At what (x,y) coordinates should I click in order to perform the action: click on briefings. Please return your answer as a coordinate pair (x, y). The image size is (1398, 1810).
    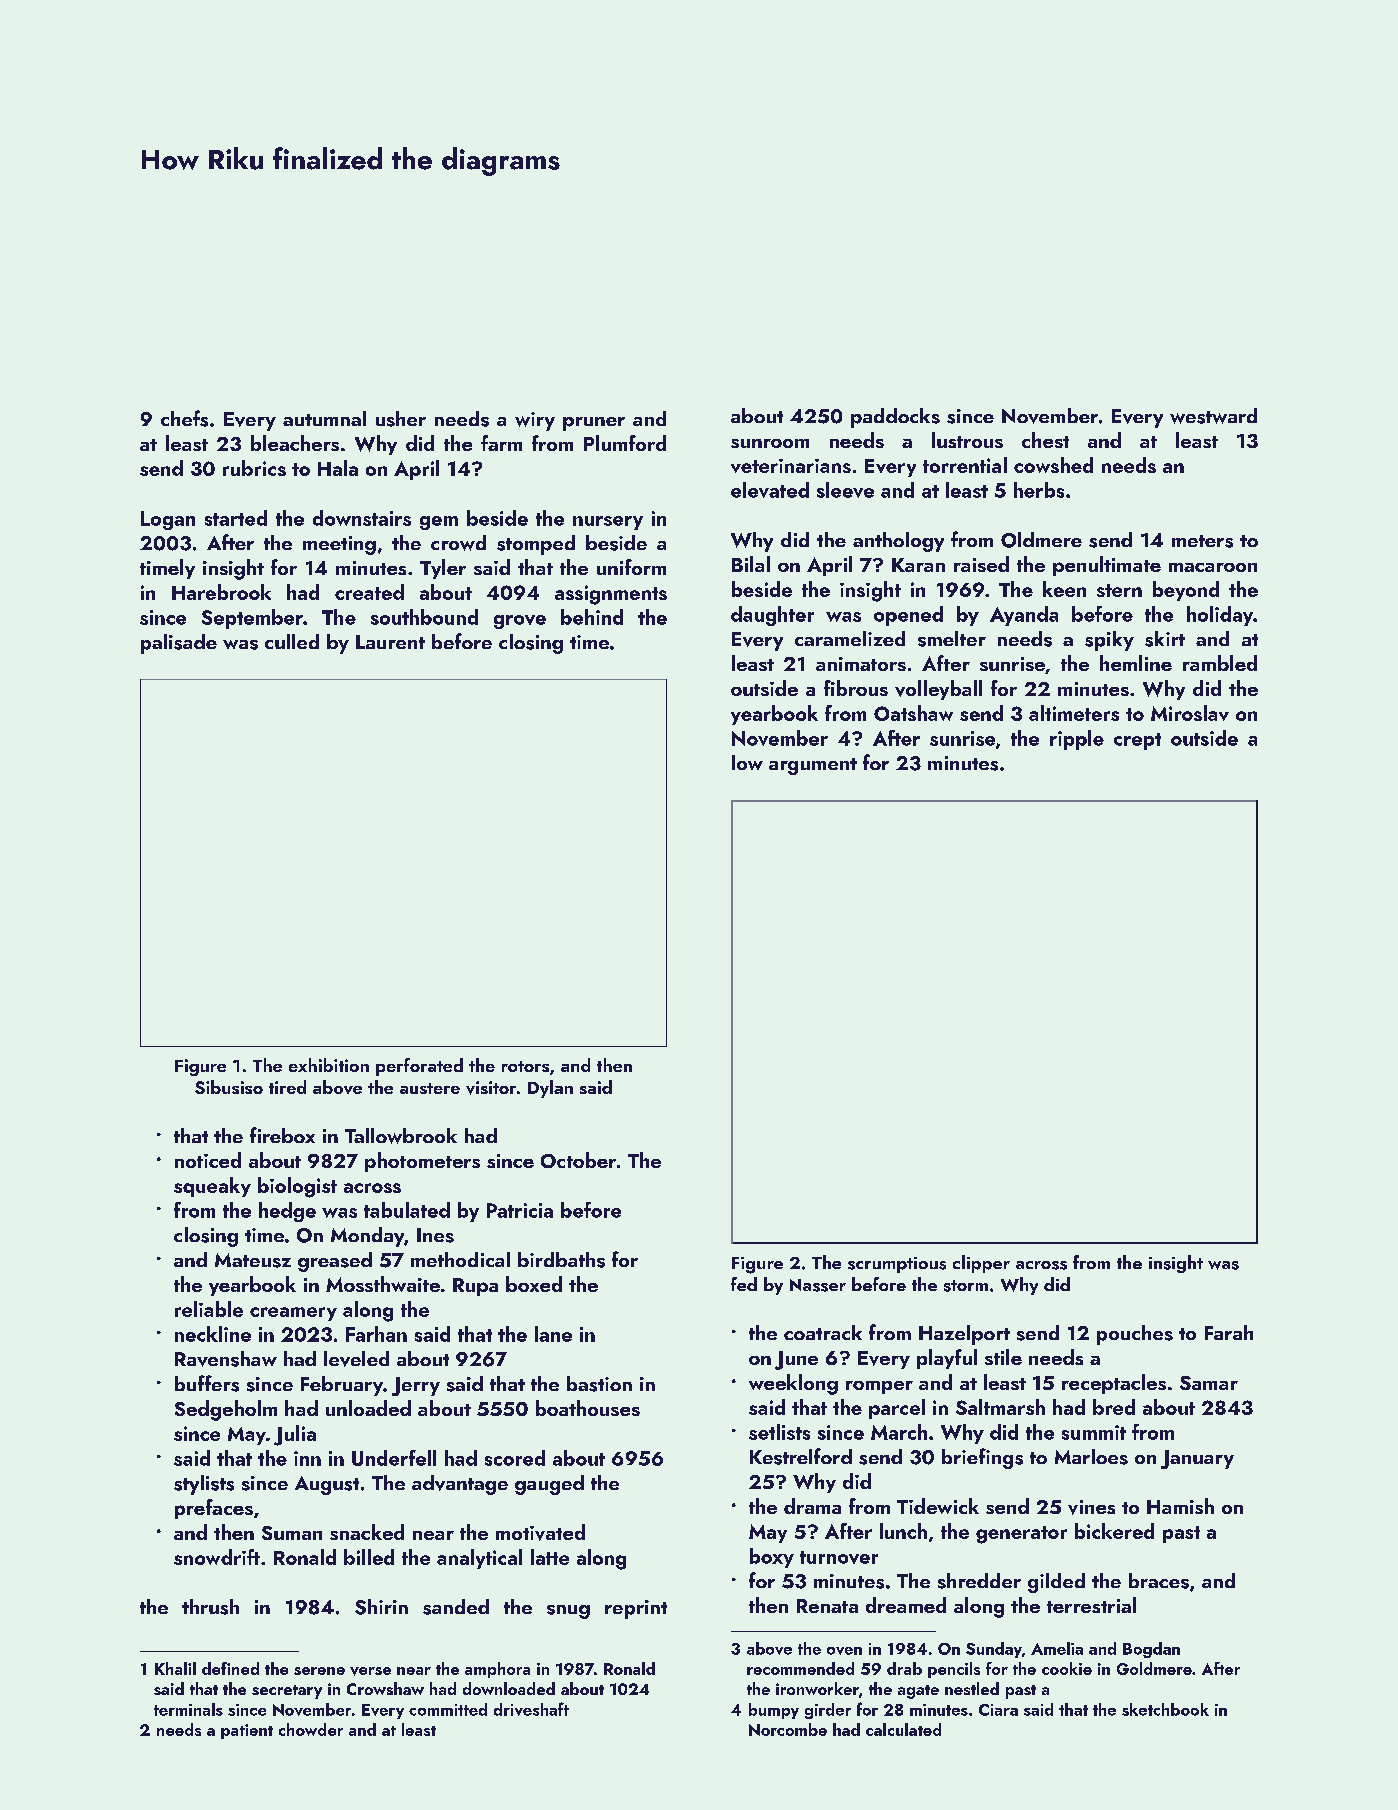
    Looking at the image, I should click on (982, 1458).
